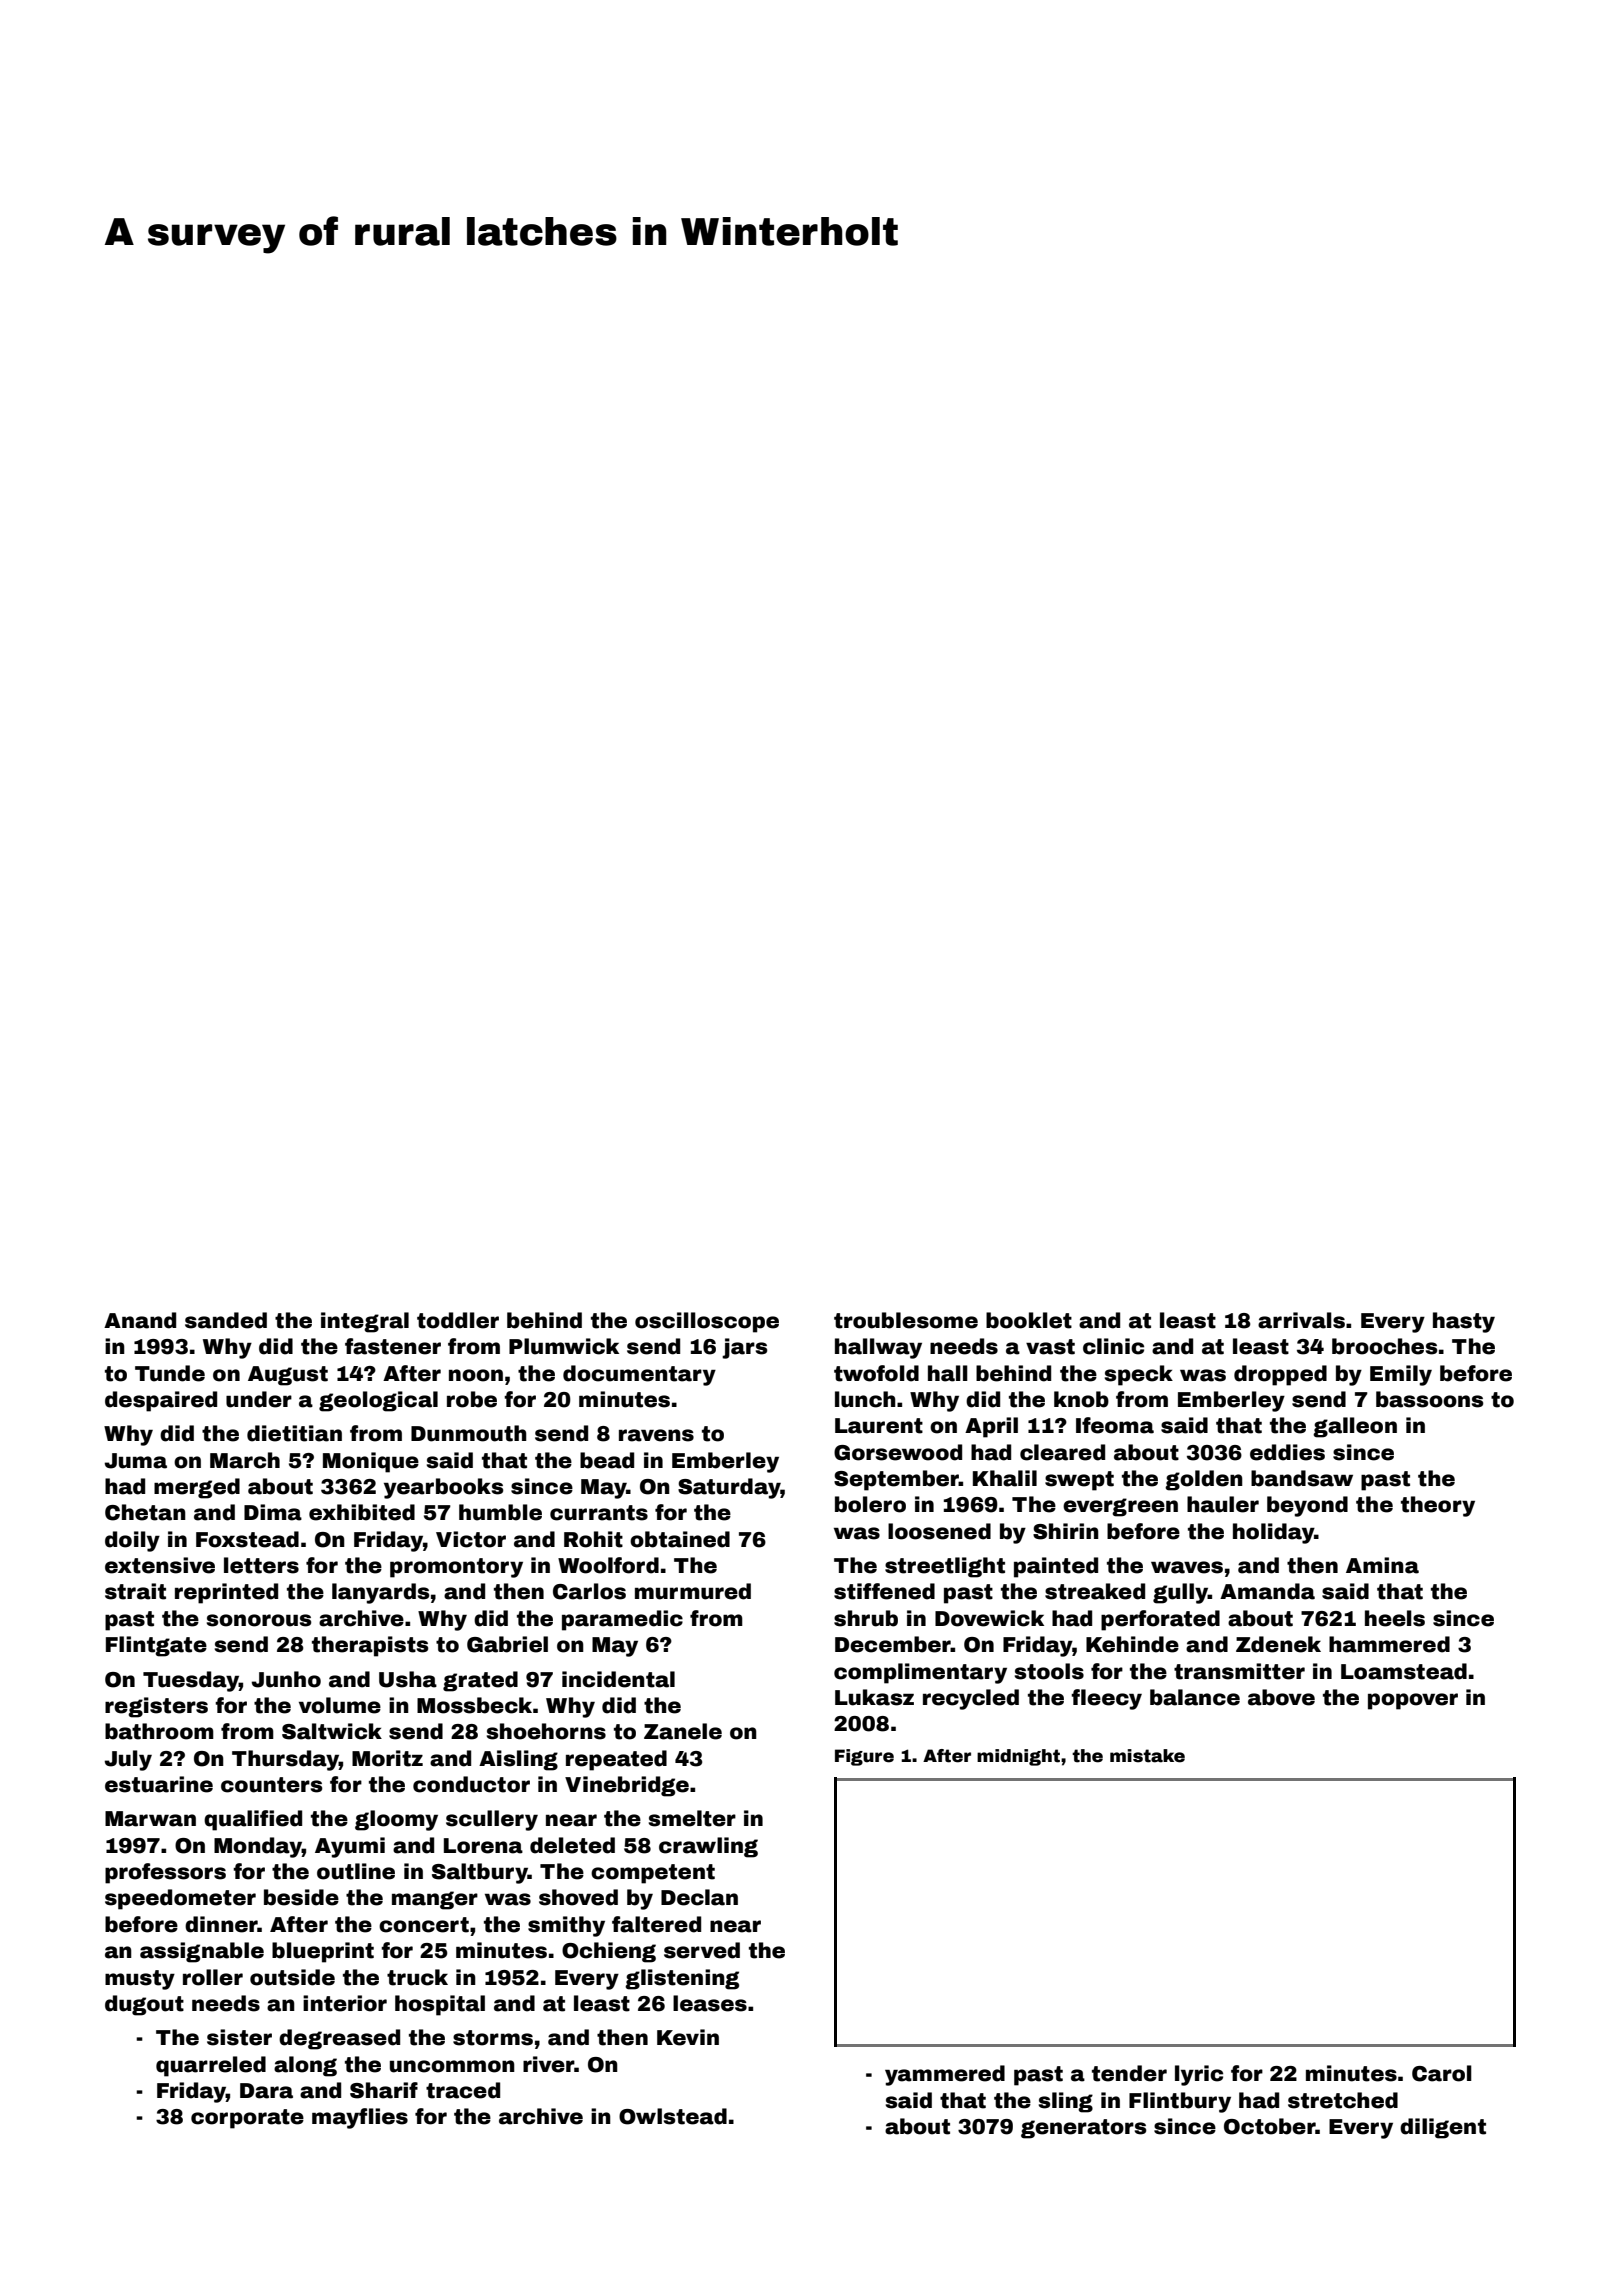 The width and height of the screenshot is (1620, 2292). I want to click on Carol, so click(1442, 2073).
